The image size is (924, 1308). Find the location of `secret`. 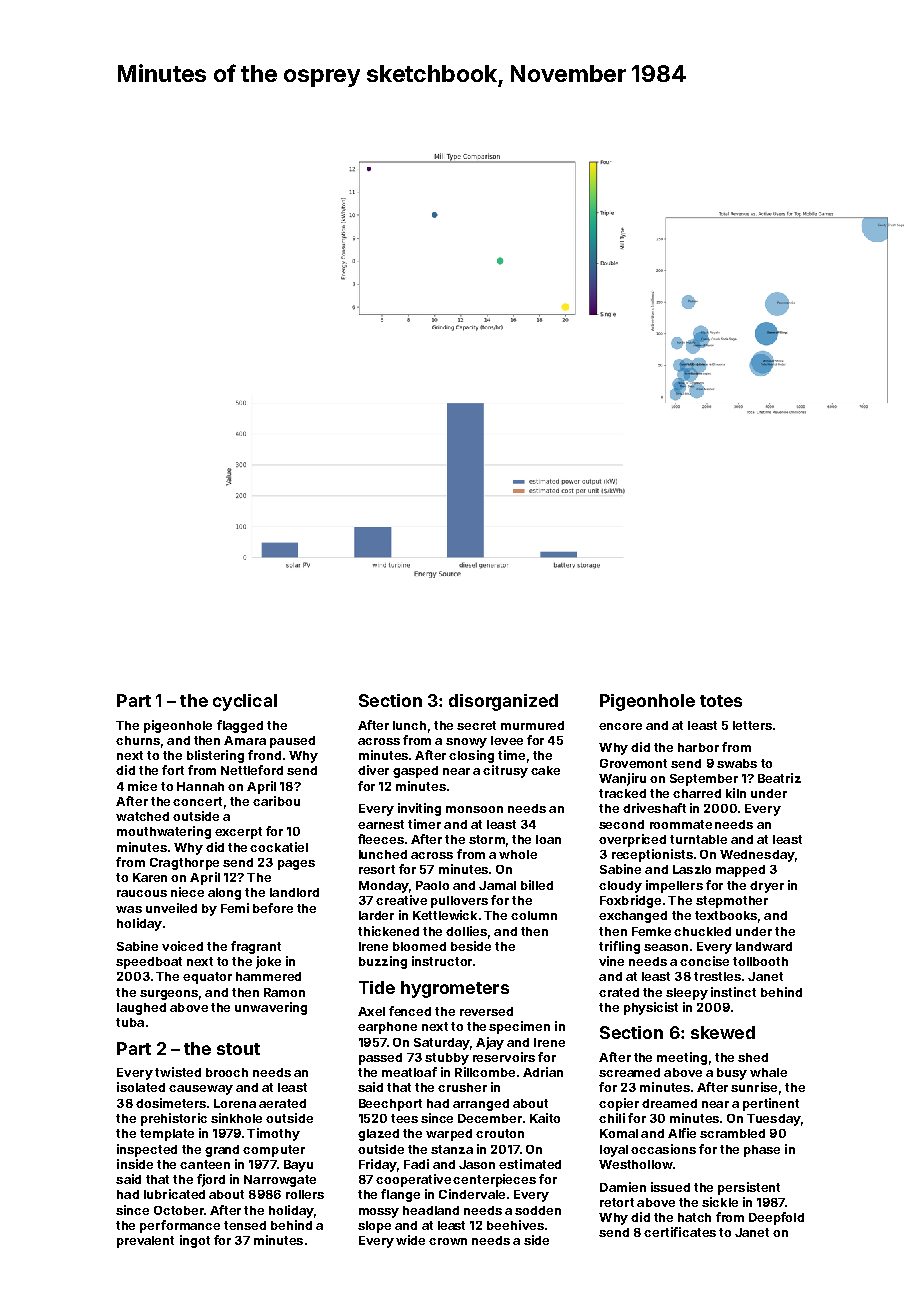

secret is located at coordinates (476, 725).
